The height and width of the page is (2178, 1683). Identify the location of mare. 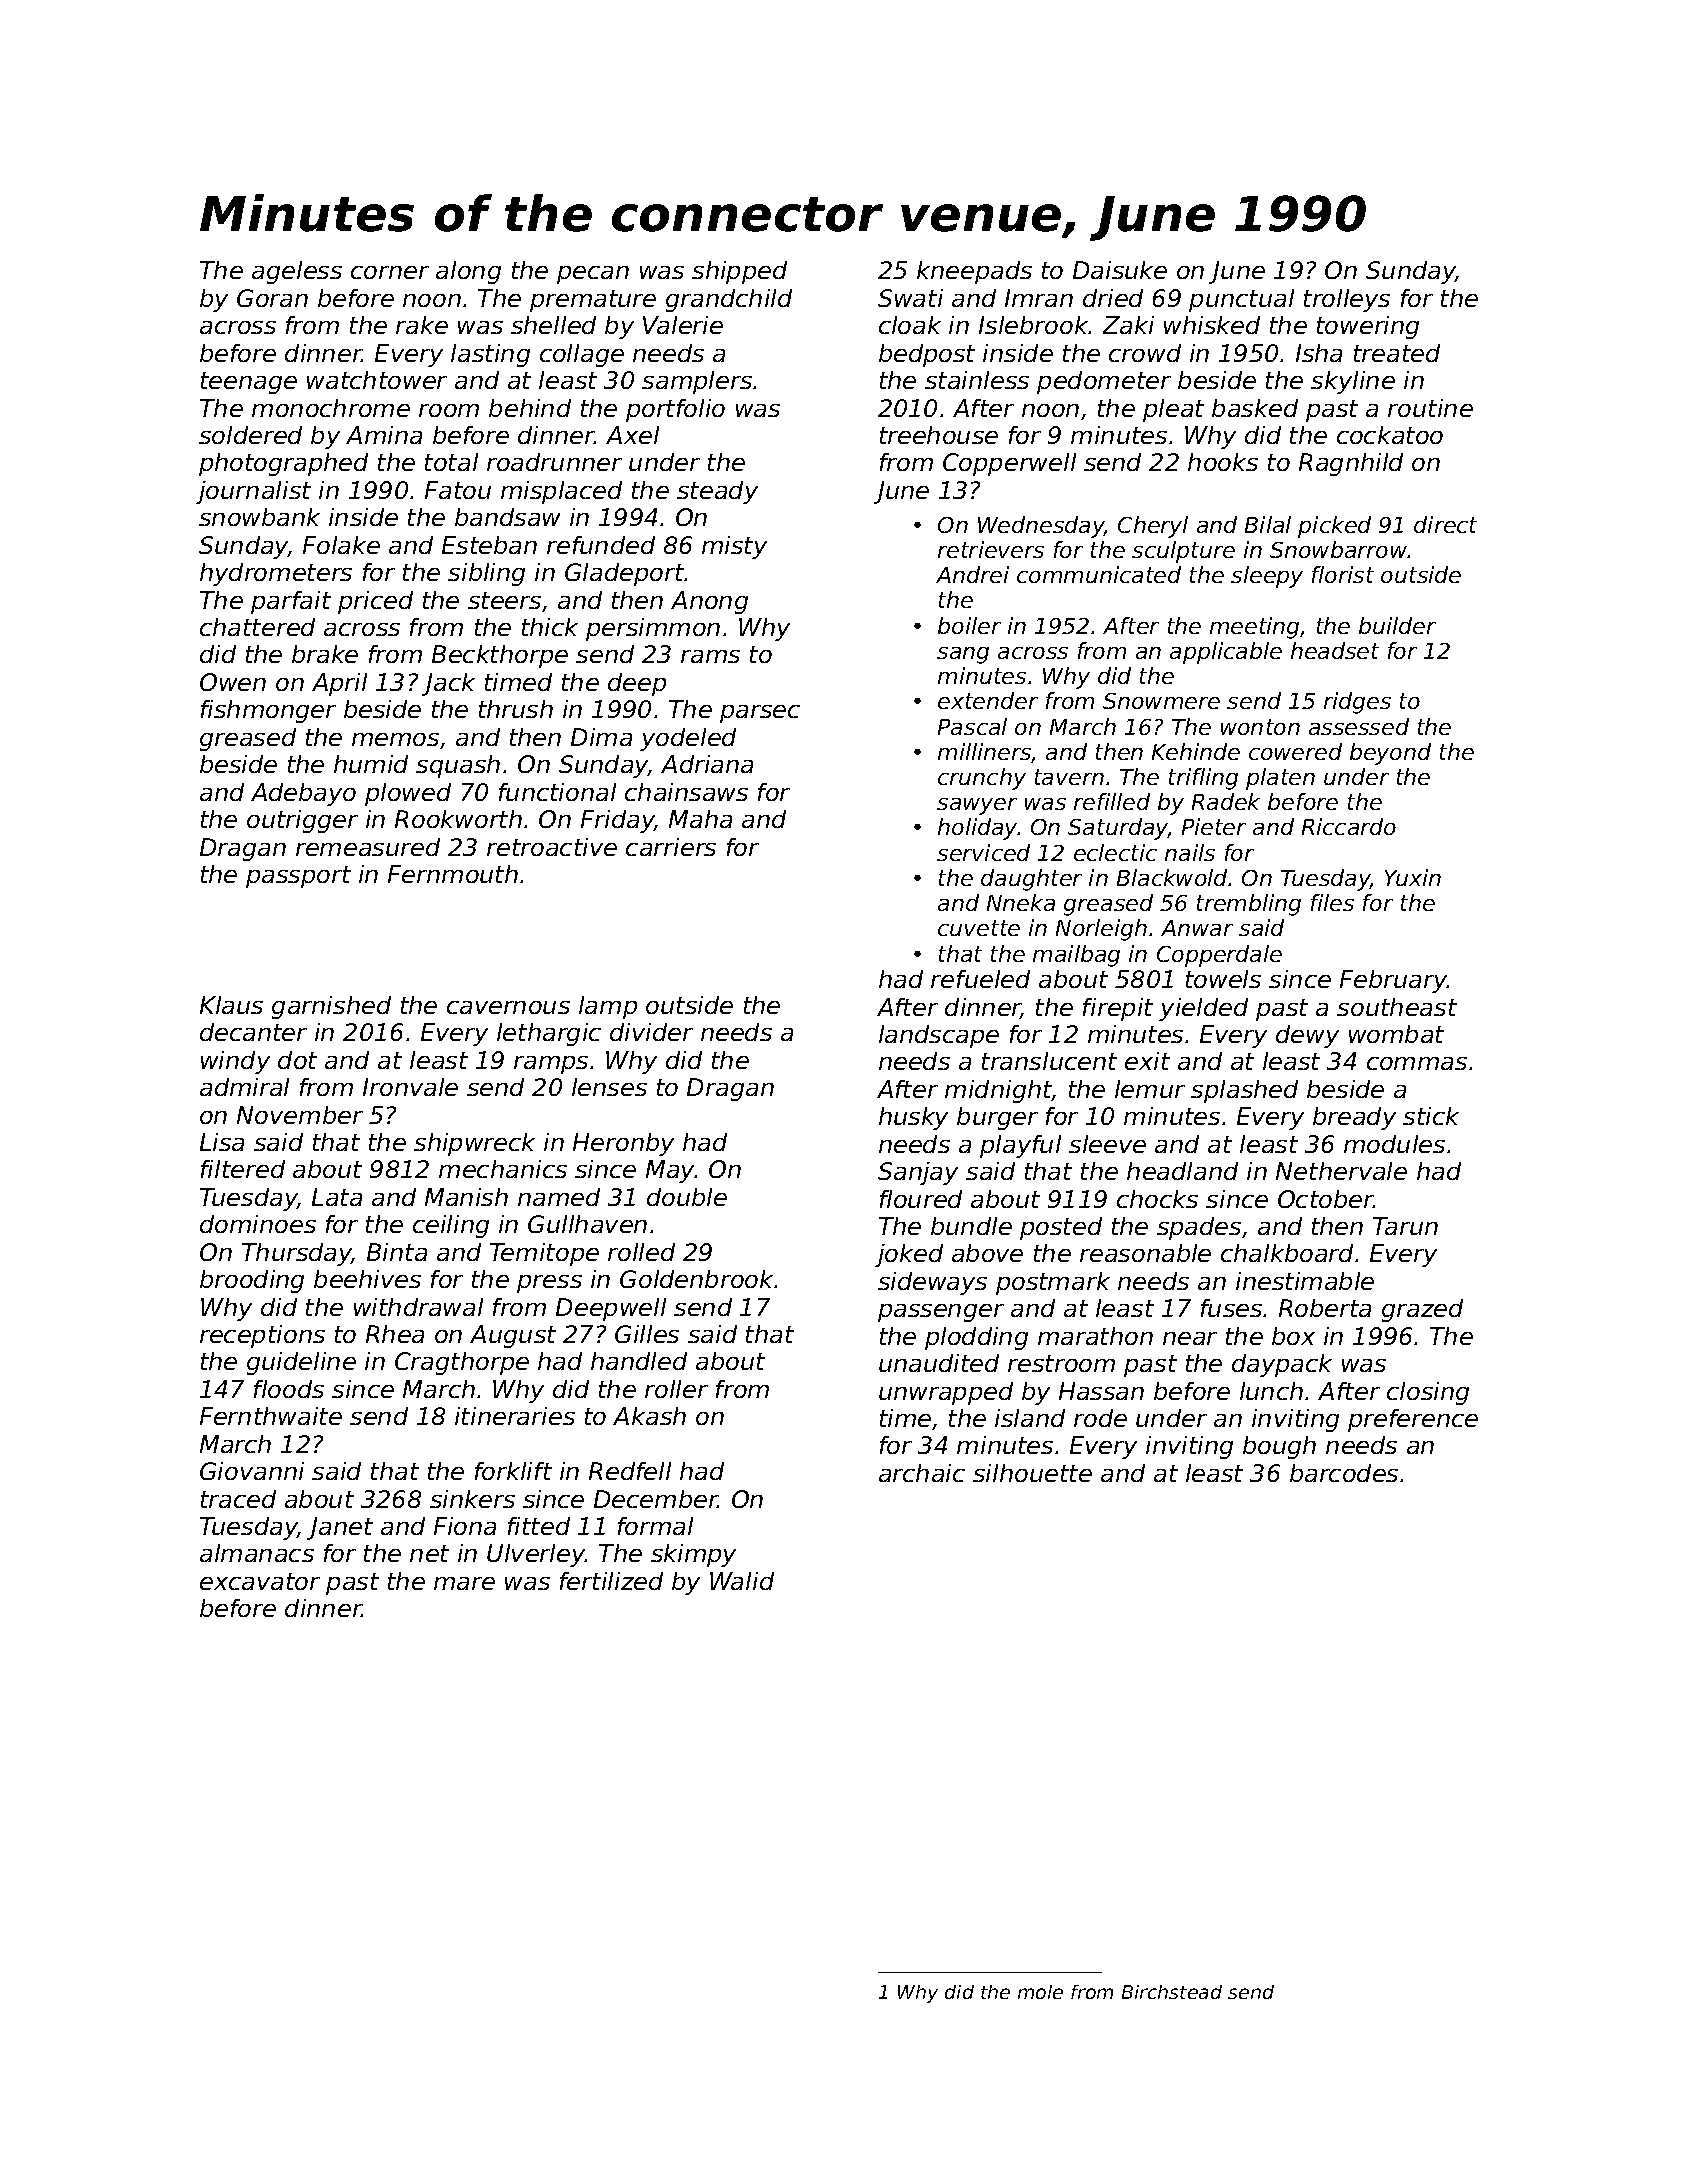
(464, 1583).
